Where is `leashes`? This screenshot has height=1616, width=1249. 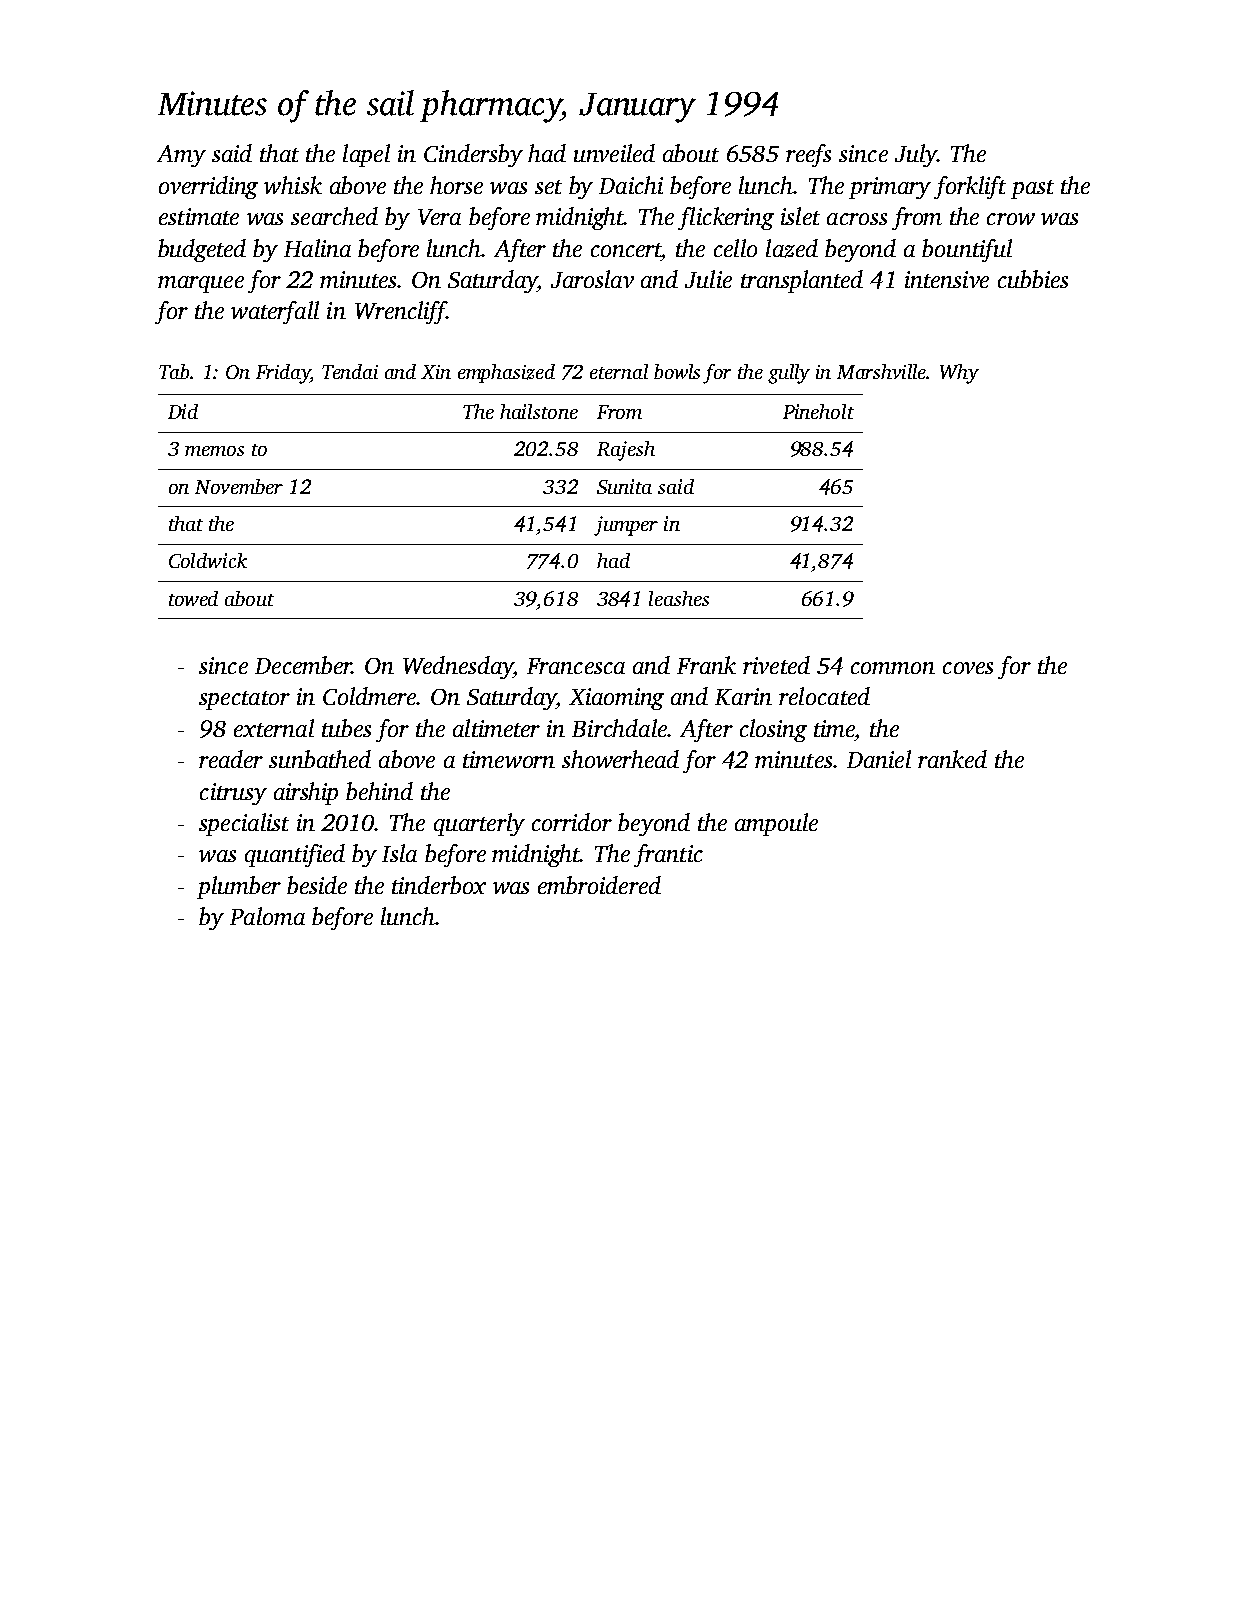 leashes is located at coordinates (679, 598).
